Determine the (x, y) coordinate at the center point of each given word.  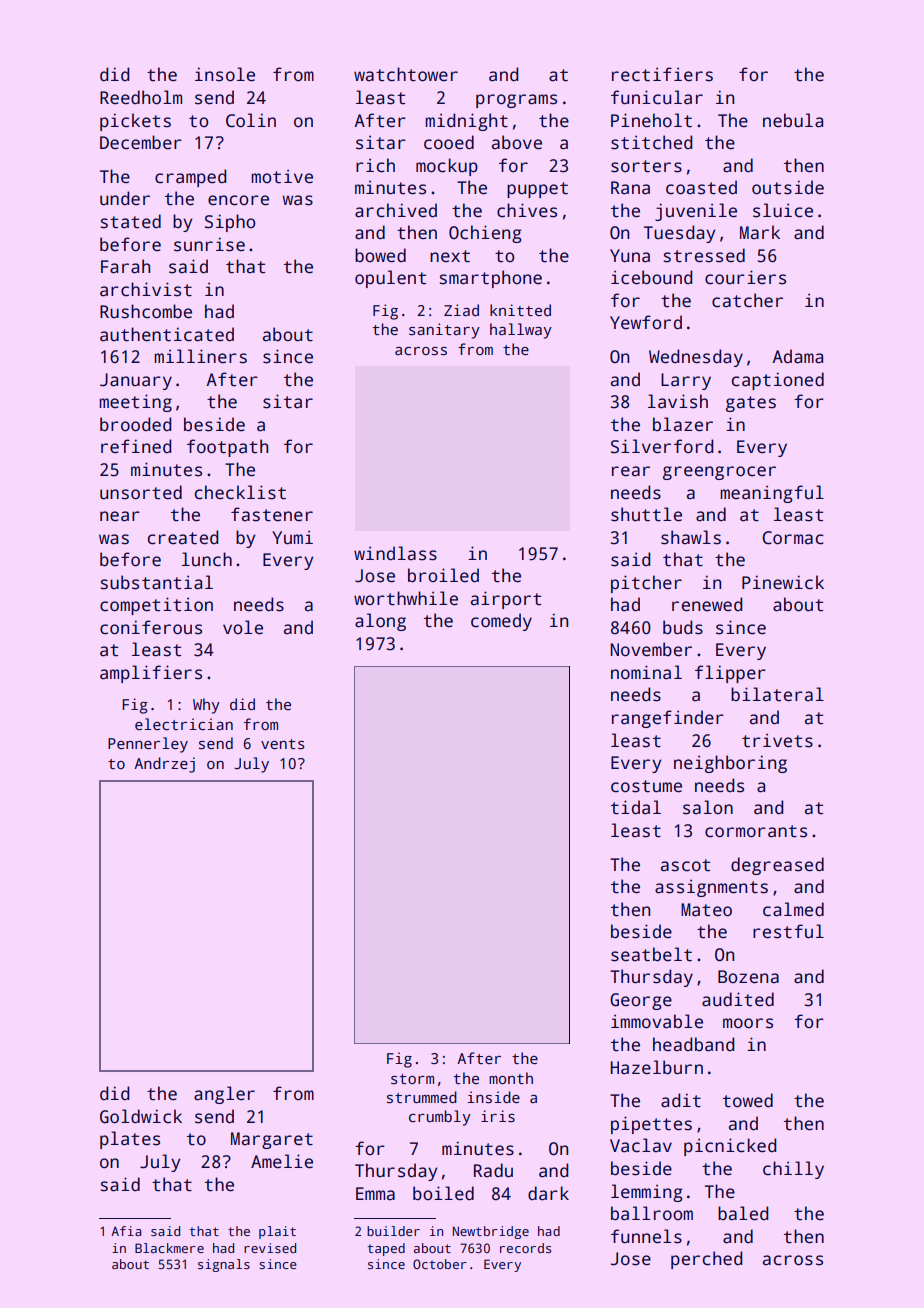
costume (646, 786)
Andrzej (164, 765)
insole (225, 74)
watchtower (406, 74)
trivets (777, 740)
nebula (793, 120)
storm (412, 1079)
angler (224, 1095)
